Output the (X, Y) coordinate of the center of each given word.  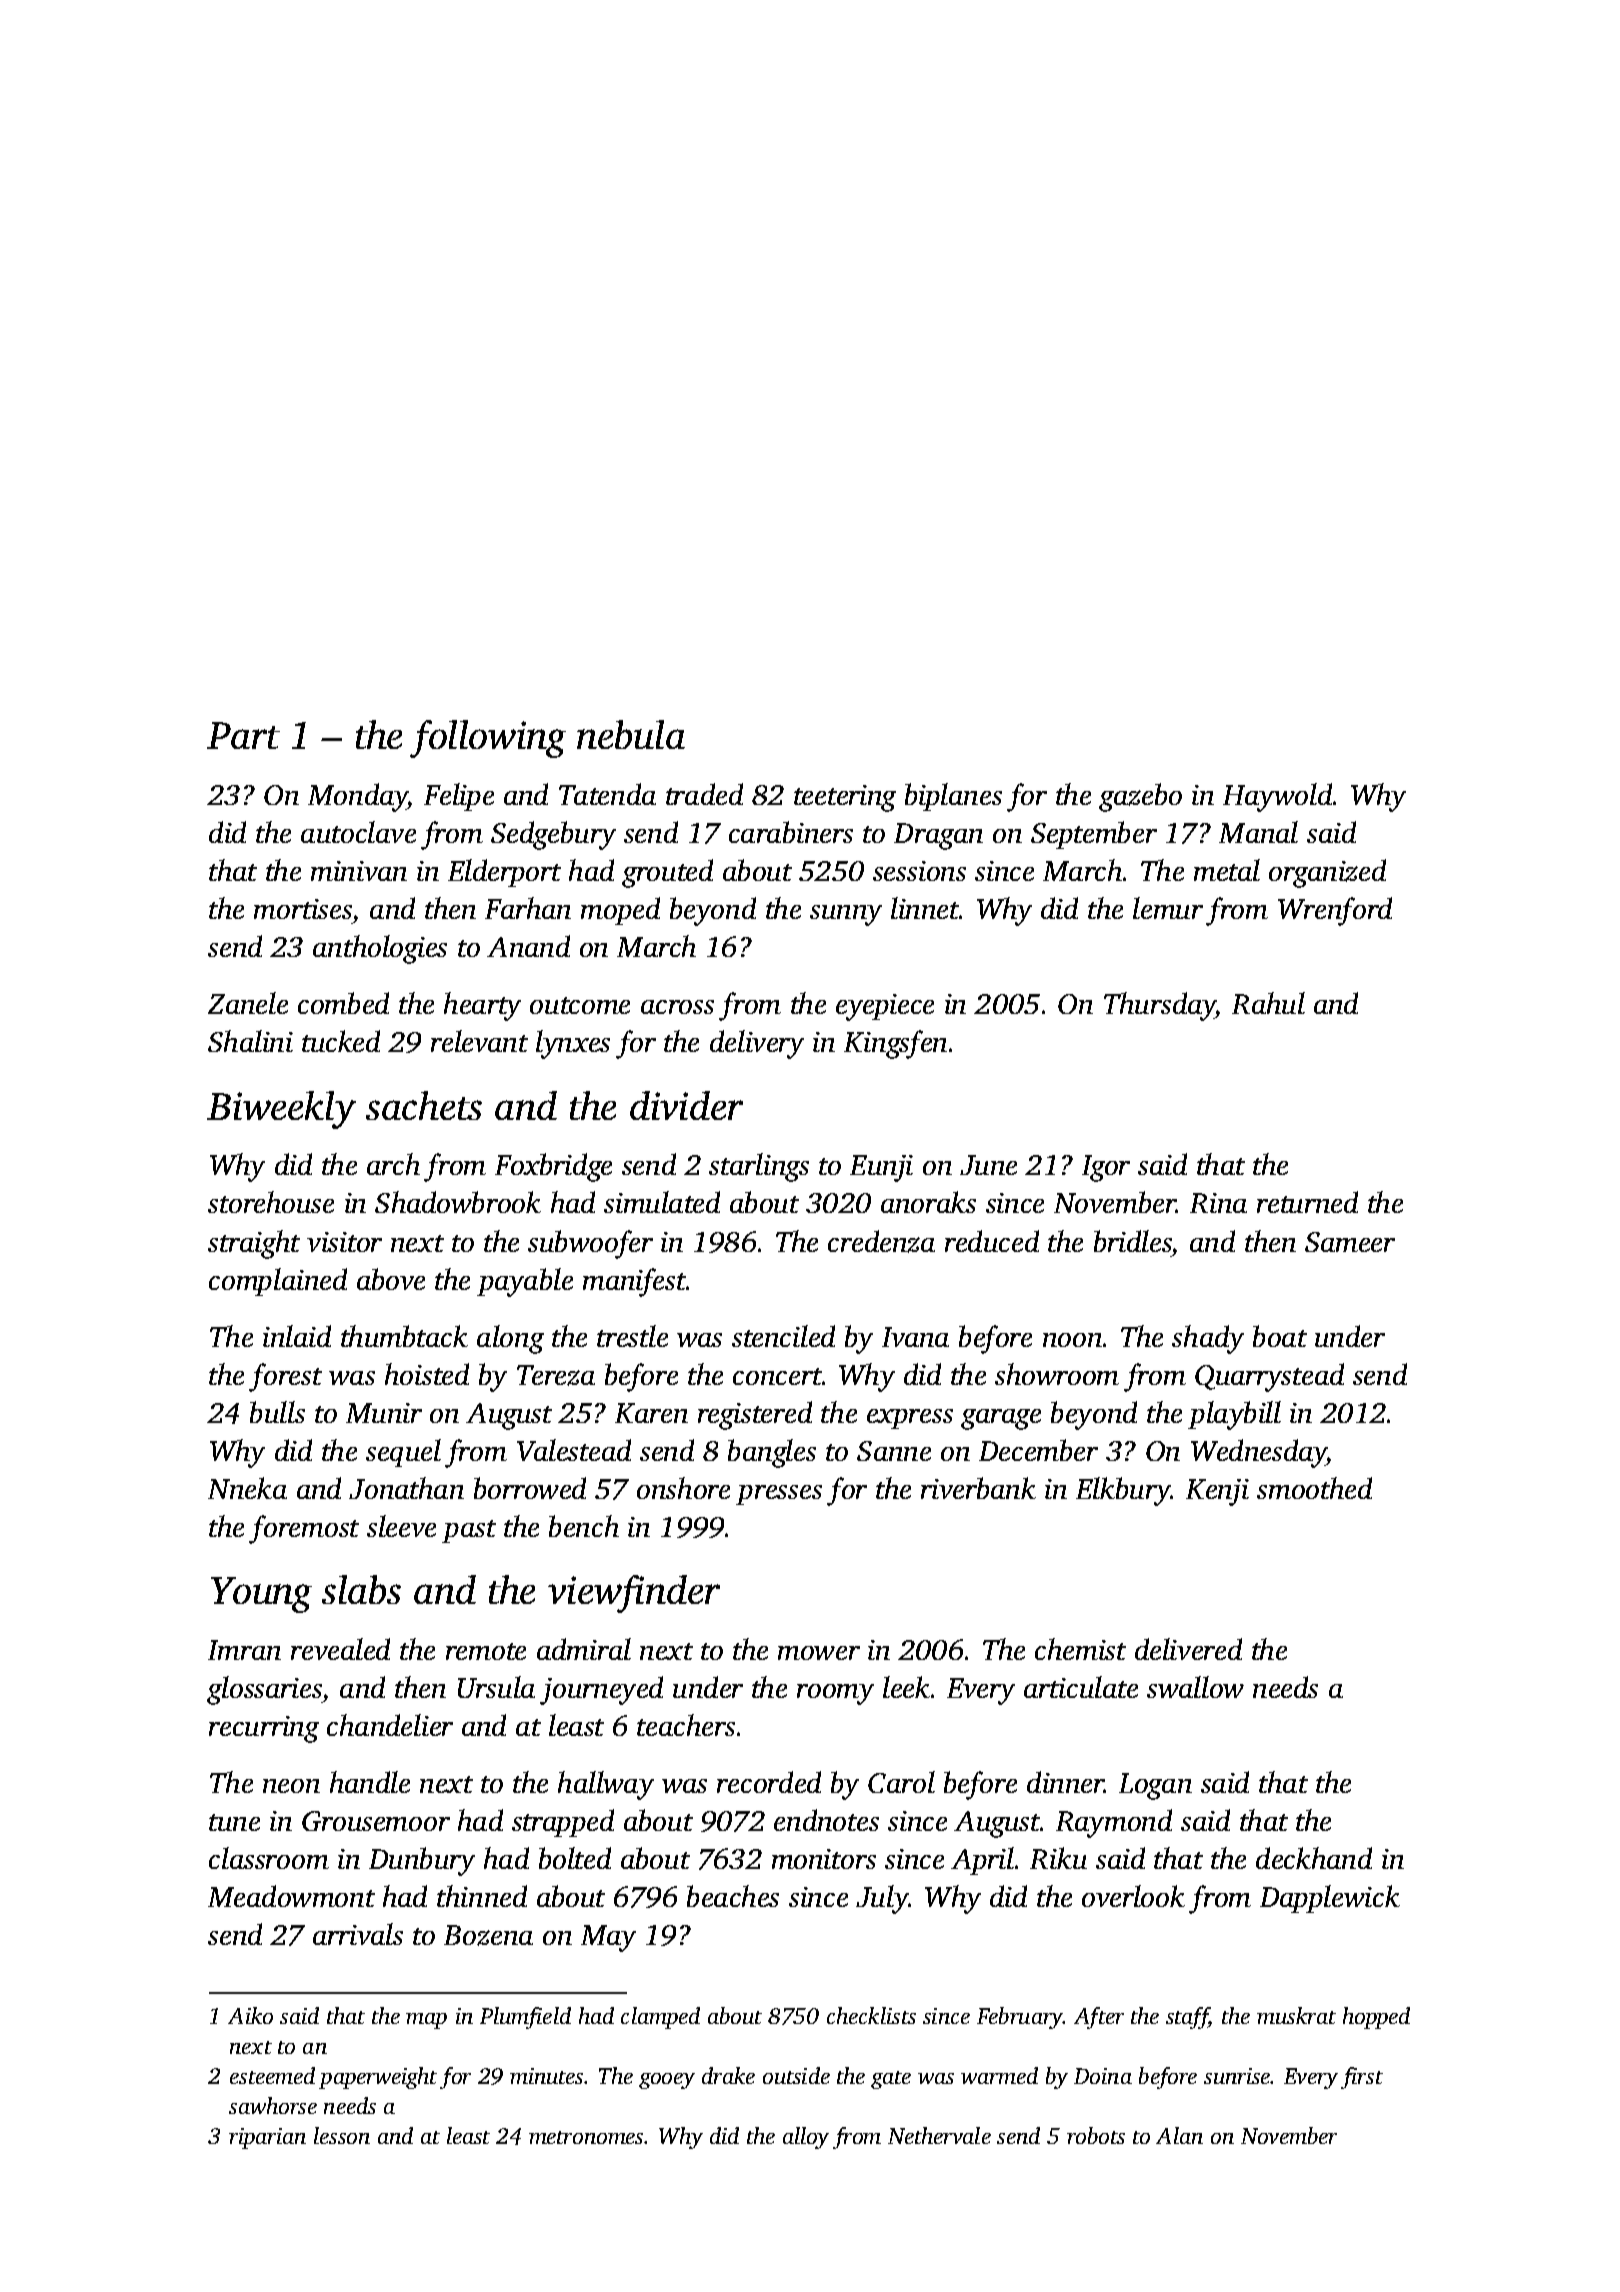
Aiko (250, 2015)
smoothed (1314, 1488)
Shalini (250, 1041)
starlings (759, 1167)
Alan (1179, 2135)
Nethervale (939, 2135)
